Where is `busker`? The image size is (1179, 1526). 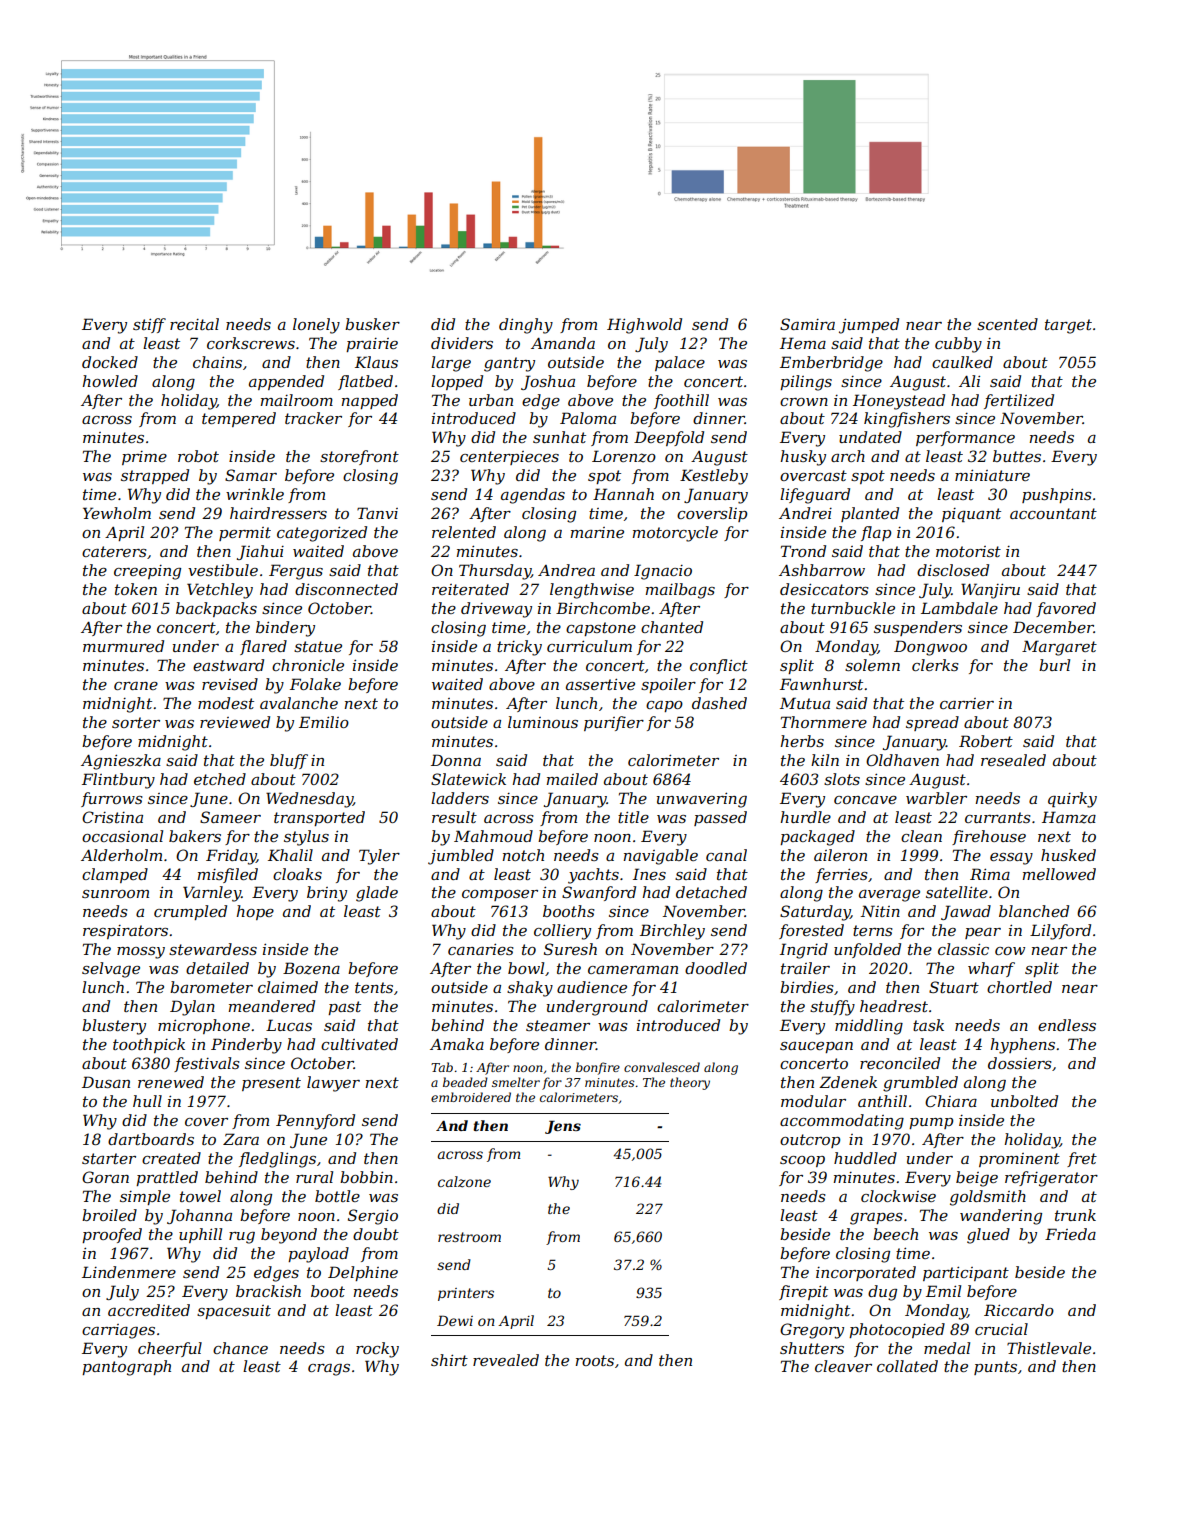 busker is located at coordinates (372, 324).
